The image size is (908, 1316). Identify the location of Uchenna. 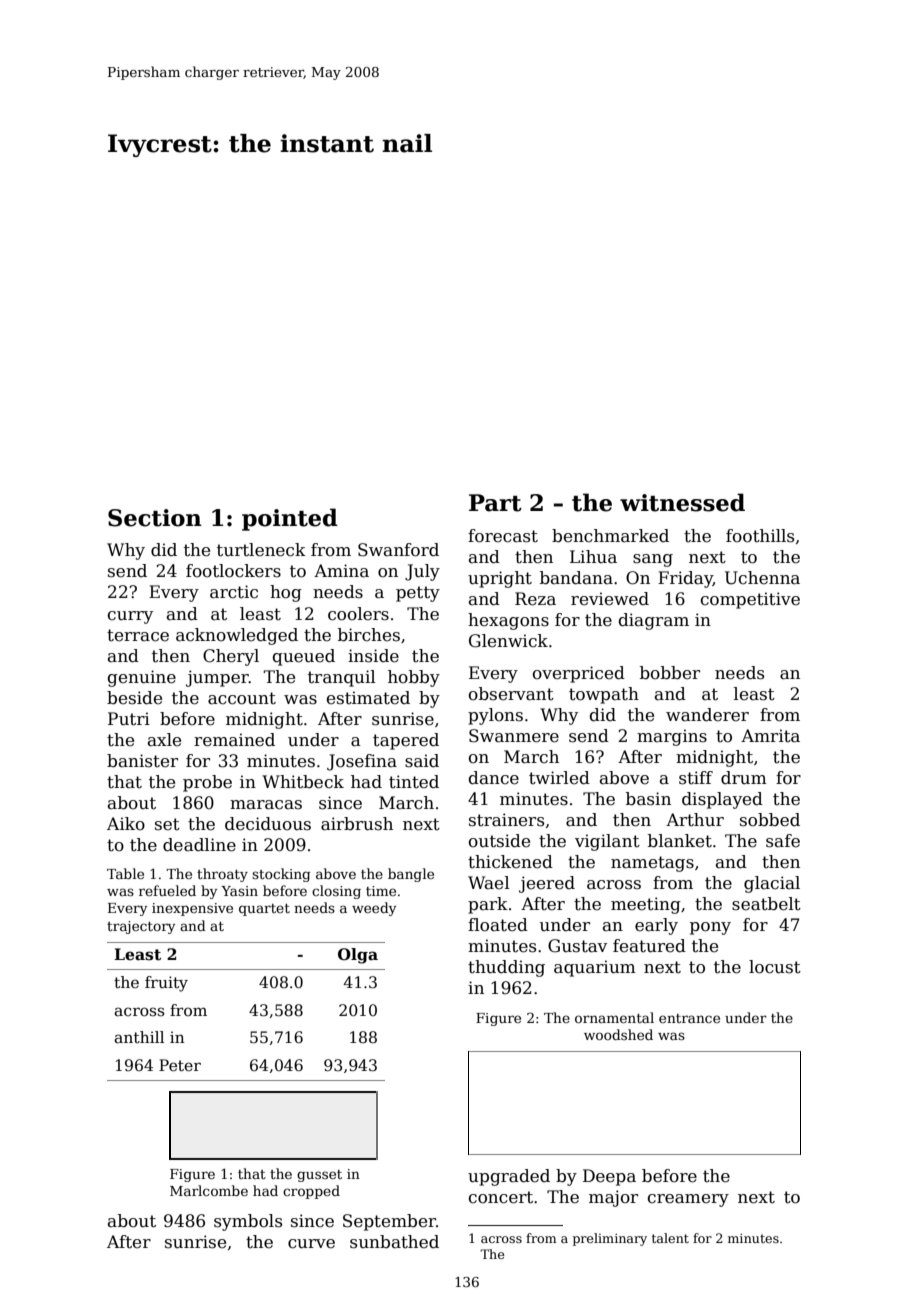
(762, 578).
